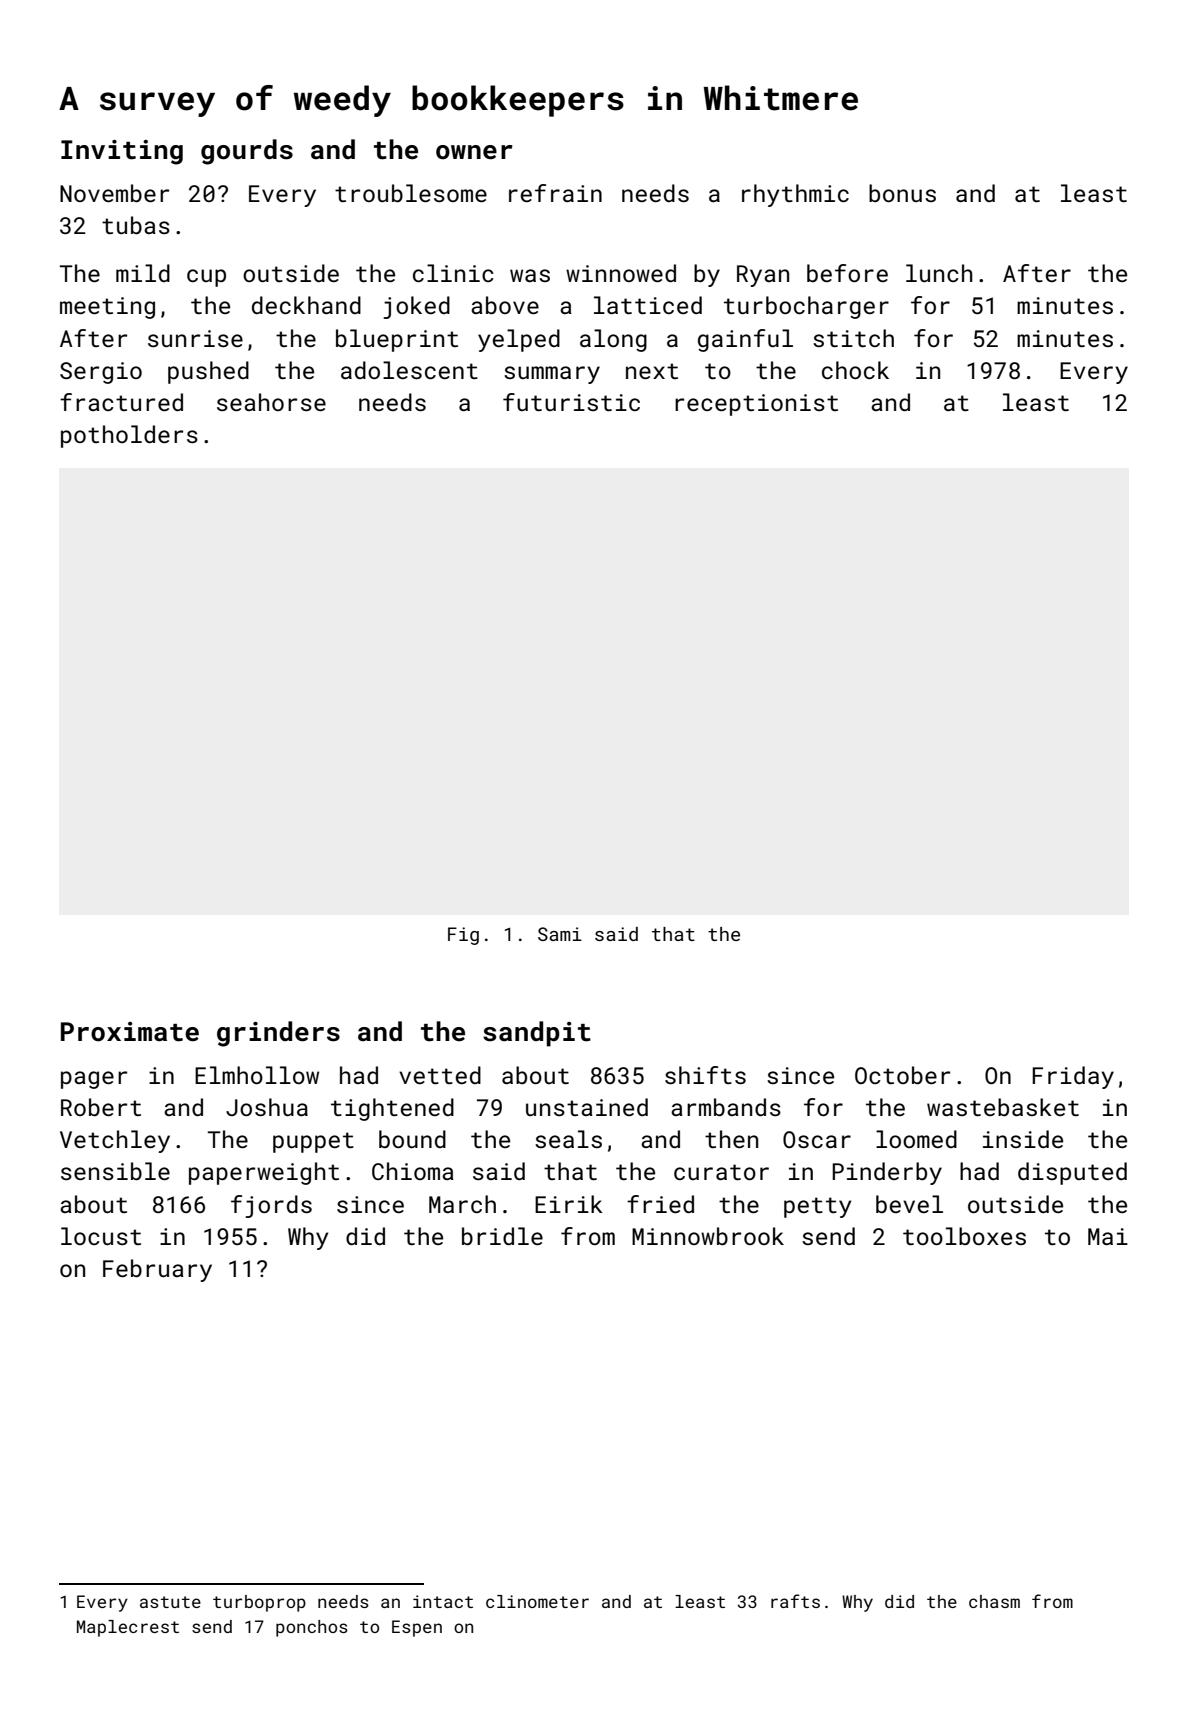 The height and width of the screenshot is (1721, 1188). I want to click on chock, so click(855, 370).
